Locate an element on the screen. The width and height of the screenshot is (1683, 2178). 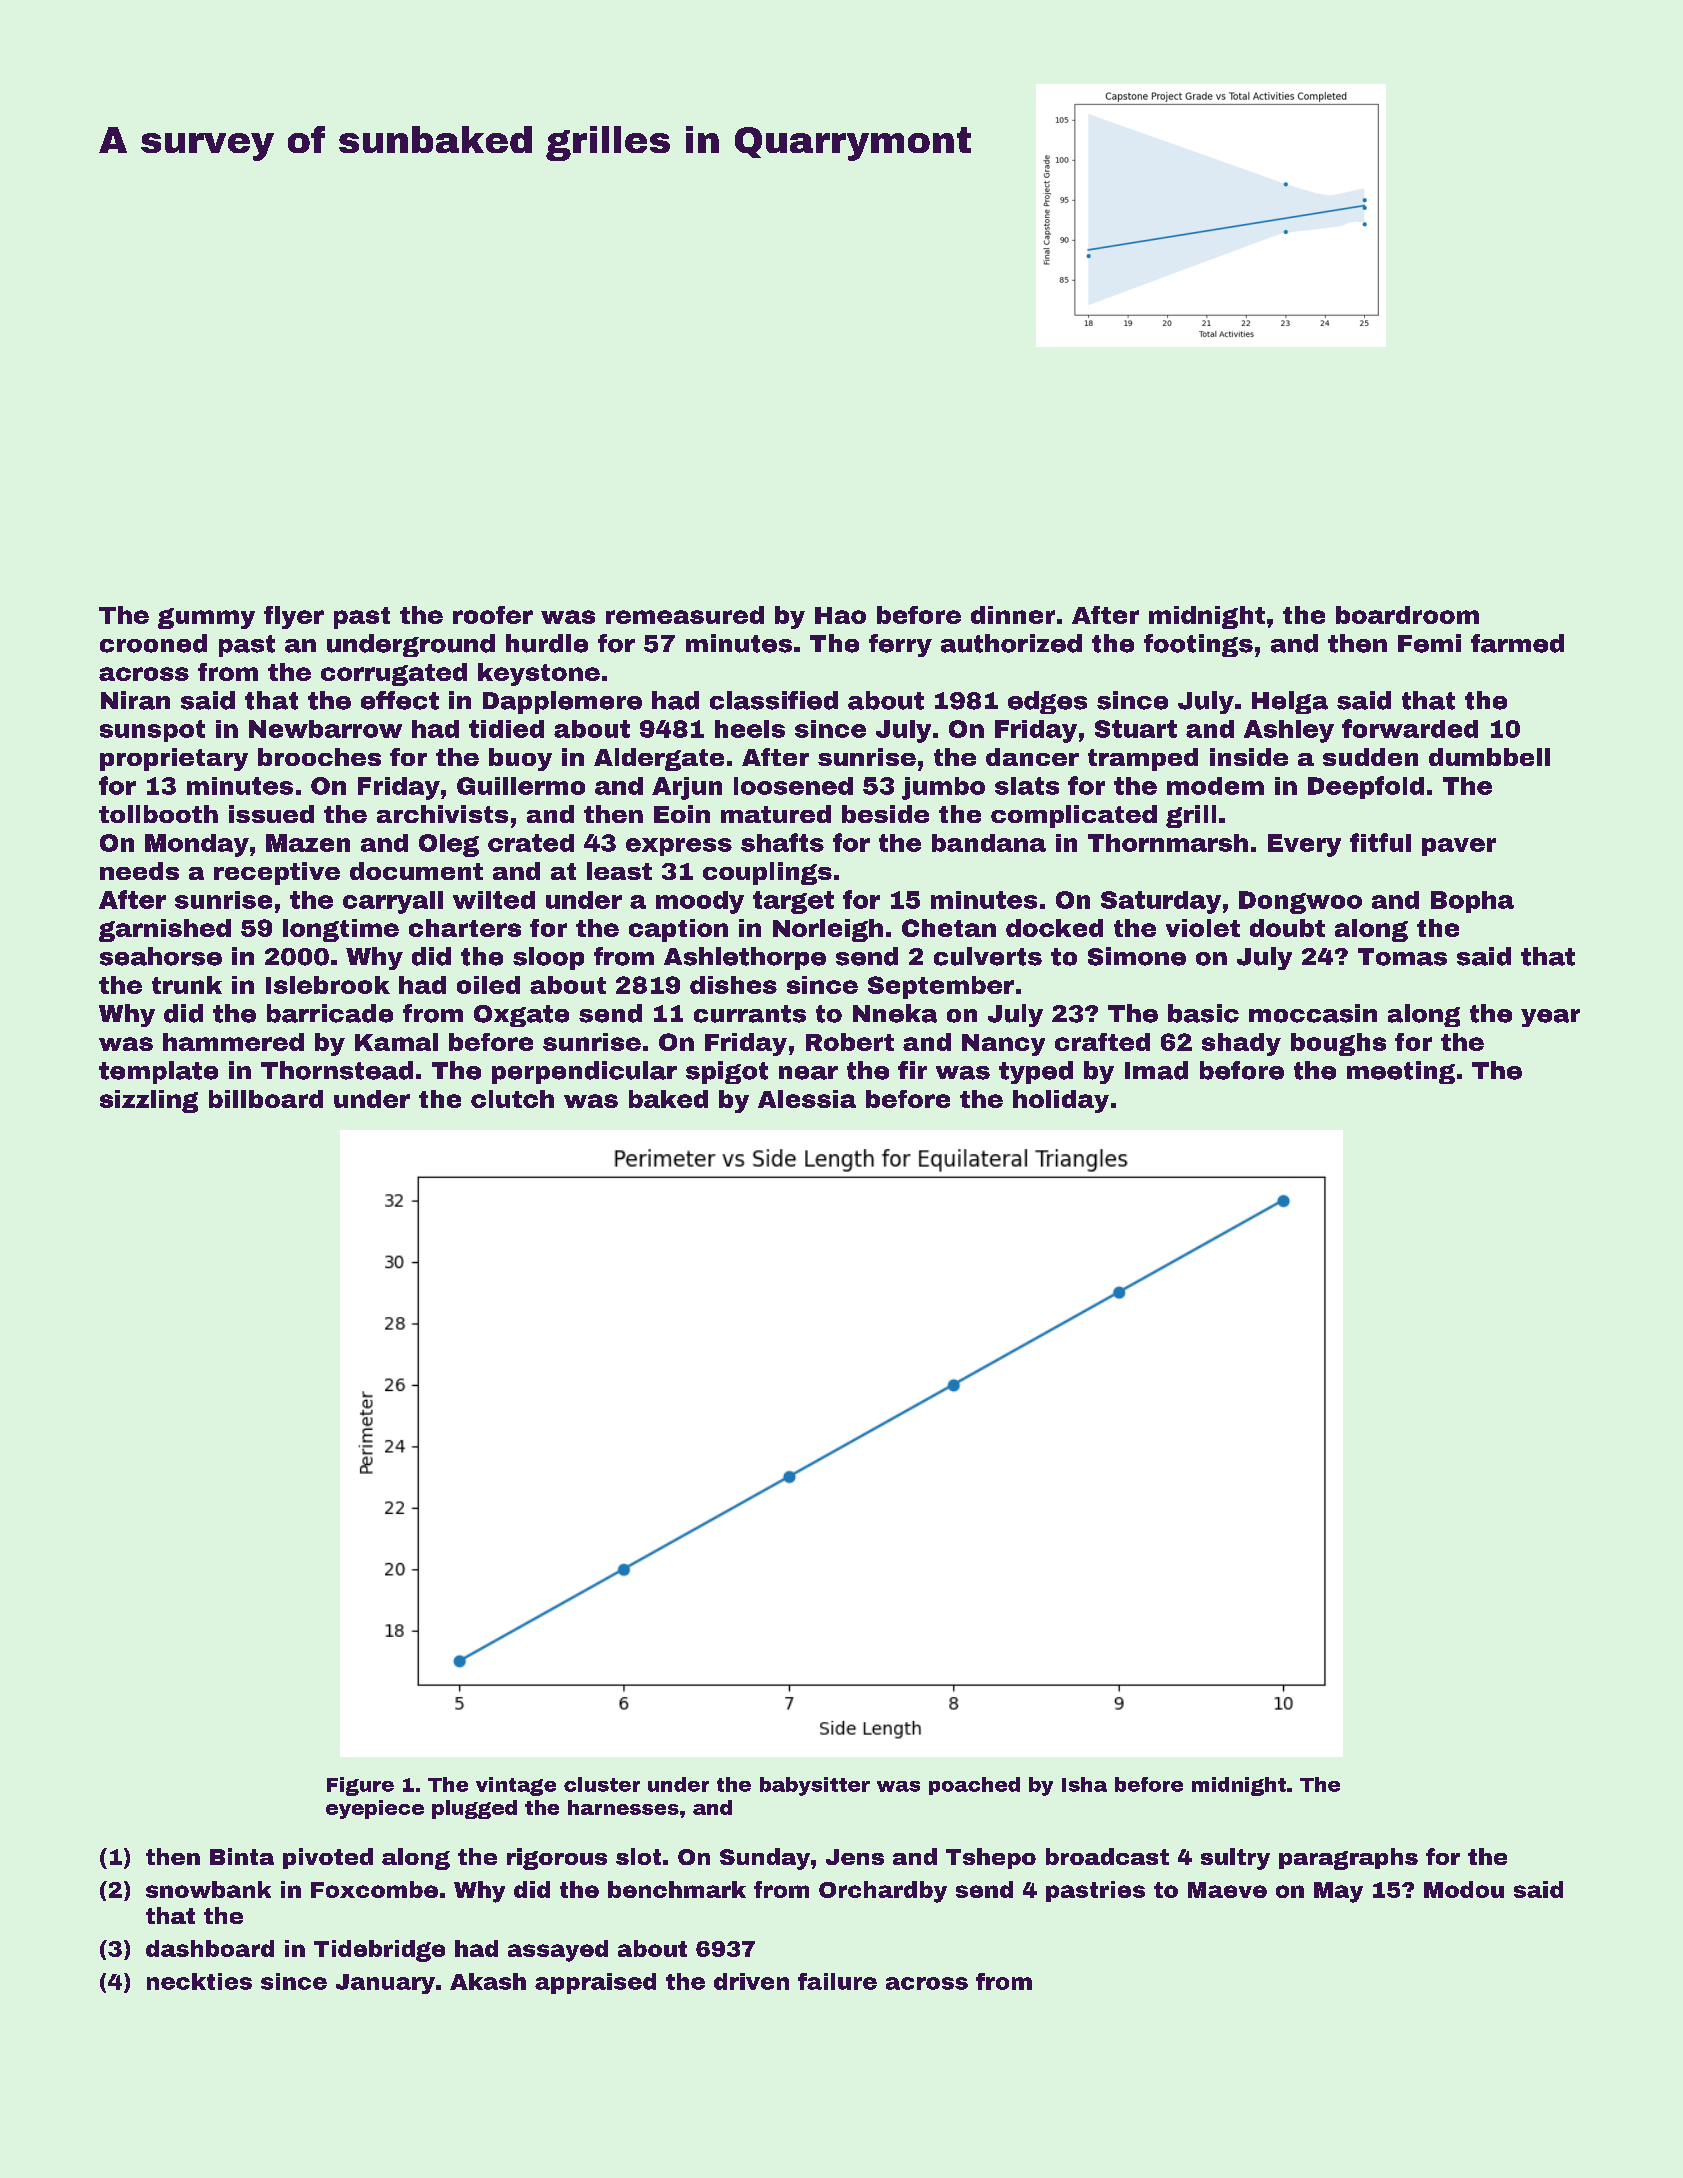
dumbbell is located at coordinates (1489, 757).
